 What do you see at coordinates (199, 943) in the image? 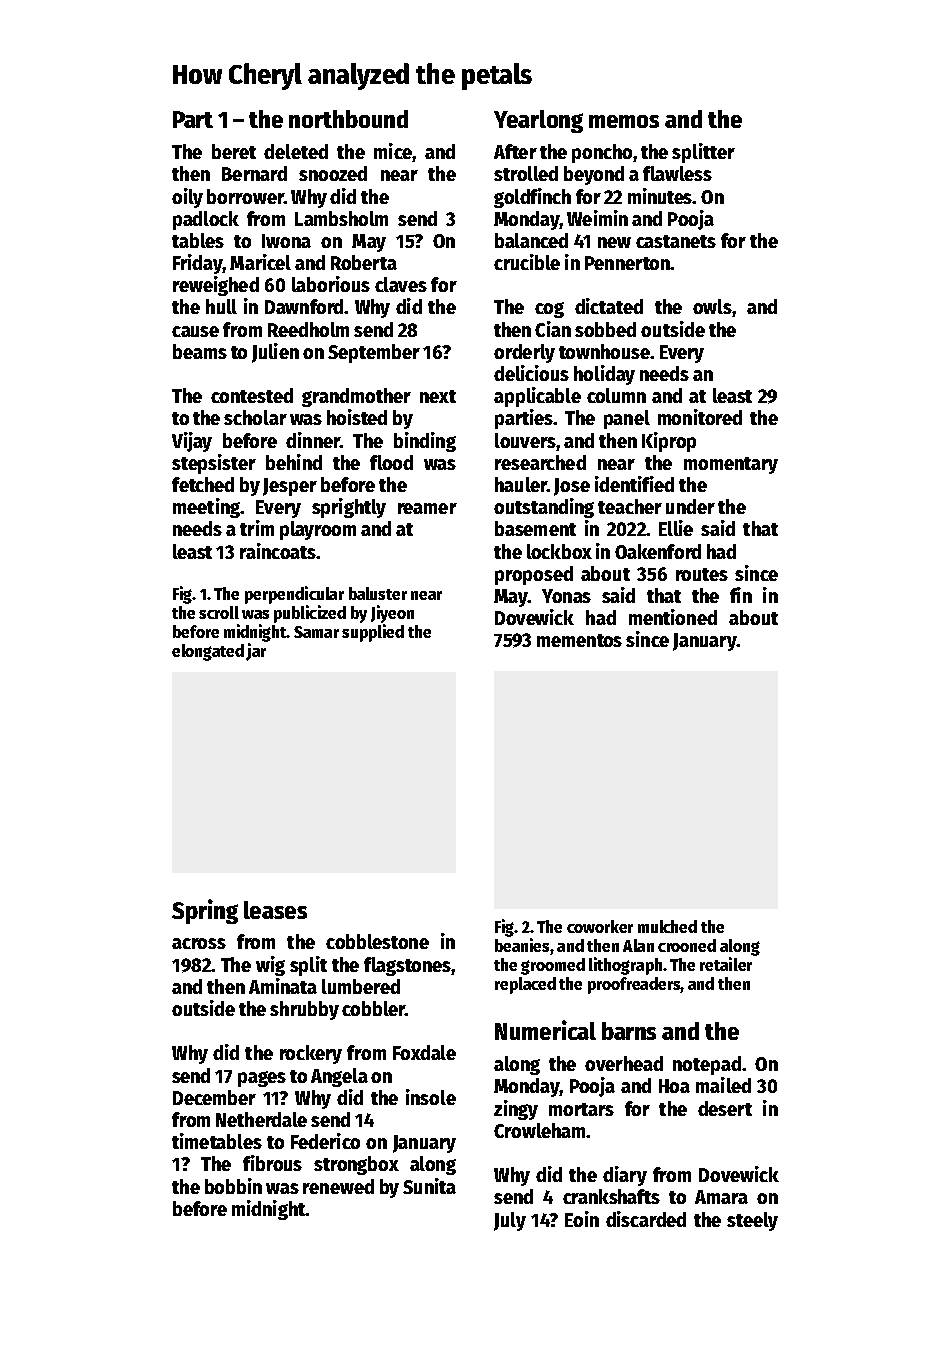
I see `across` at bounding box center [199, 943].
